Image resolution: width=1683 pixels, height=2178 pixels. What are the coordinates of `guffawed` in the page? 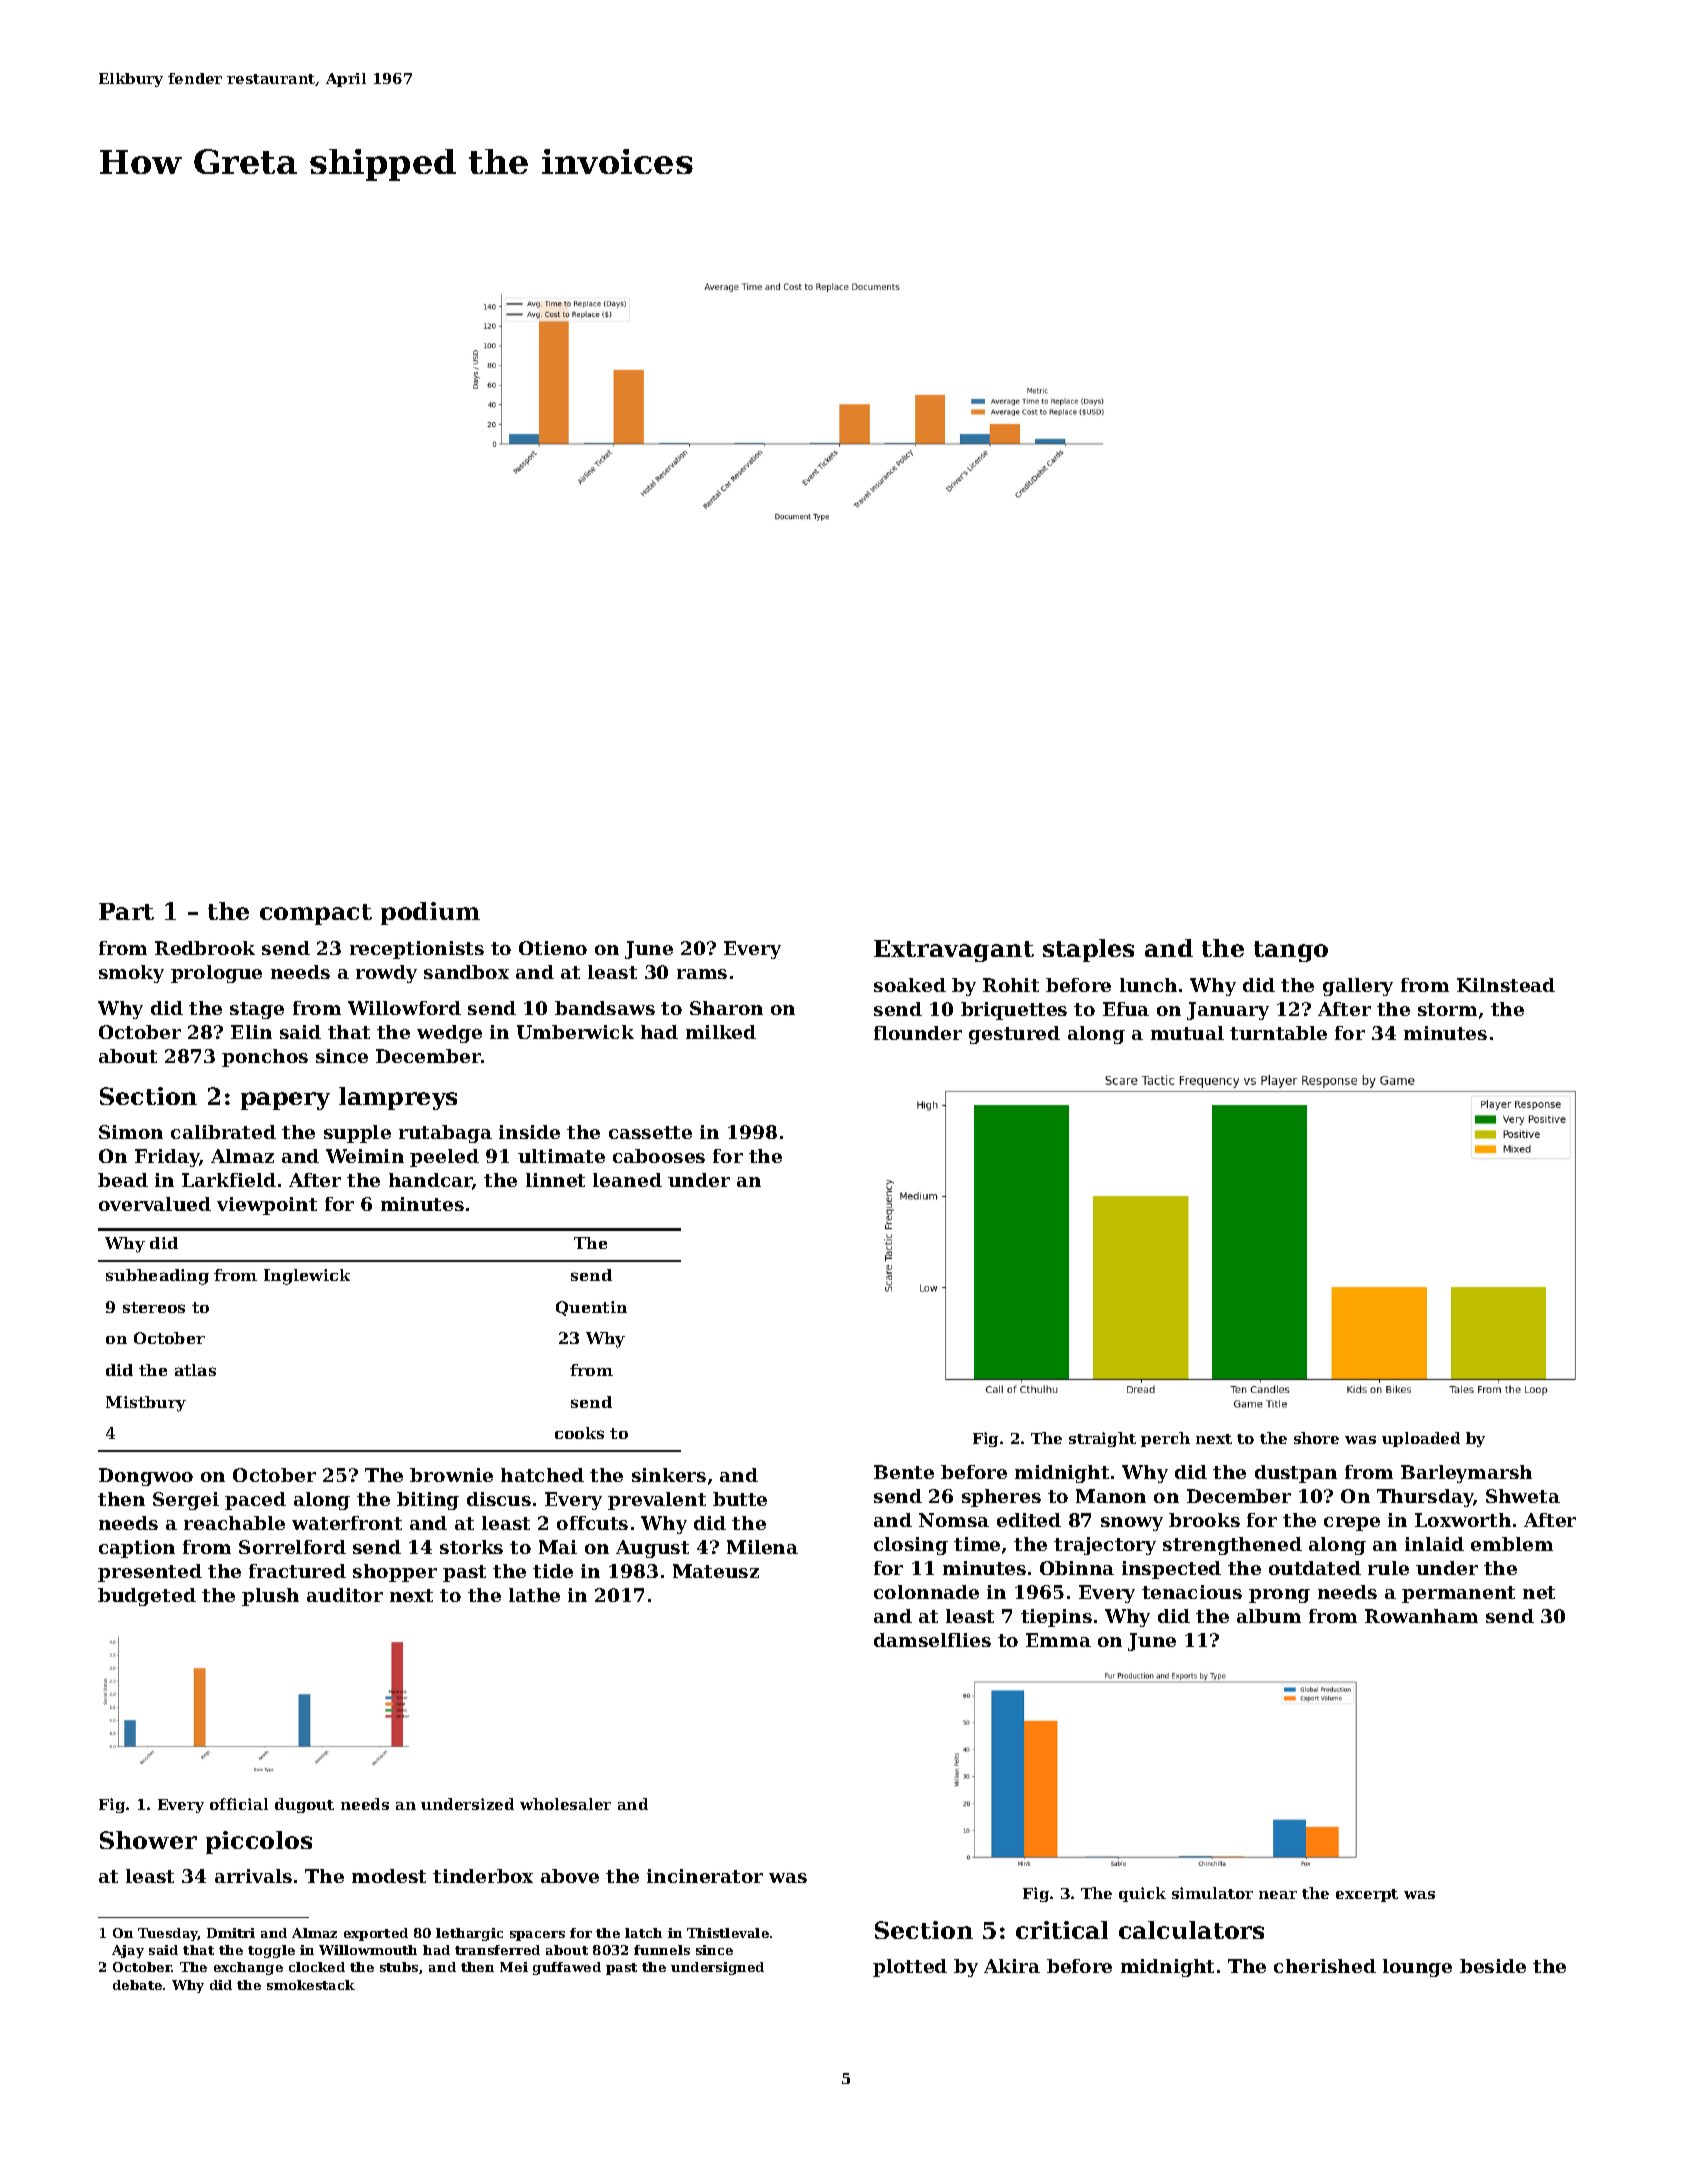 It's located at (567, 1968).
